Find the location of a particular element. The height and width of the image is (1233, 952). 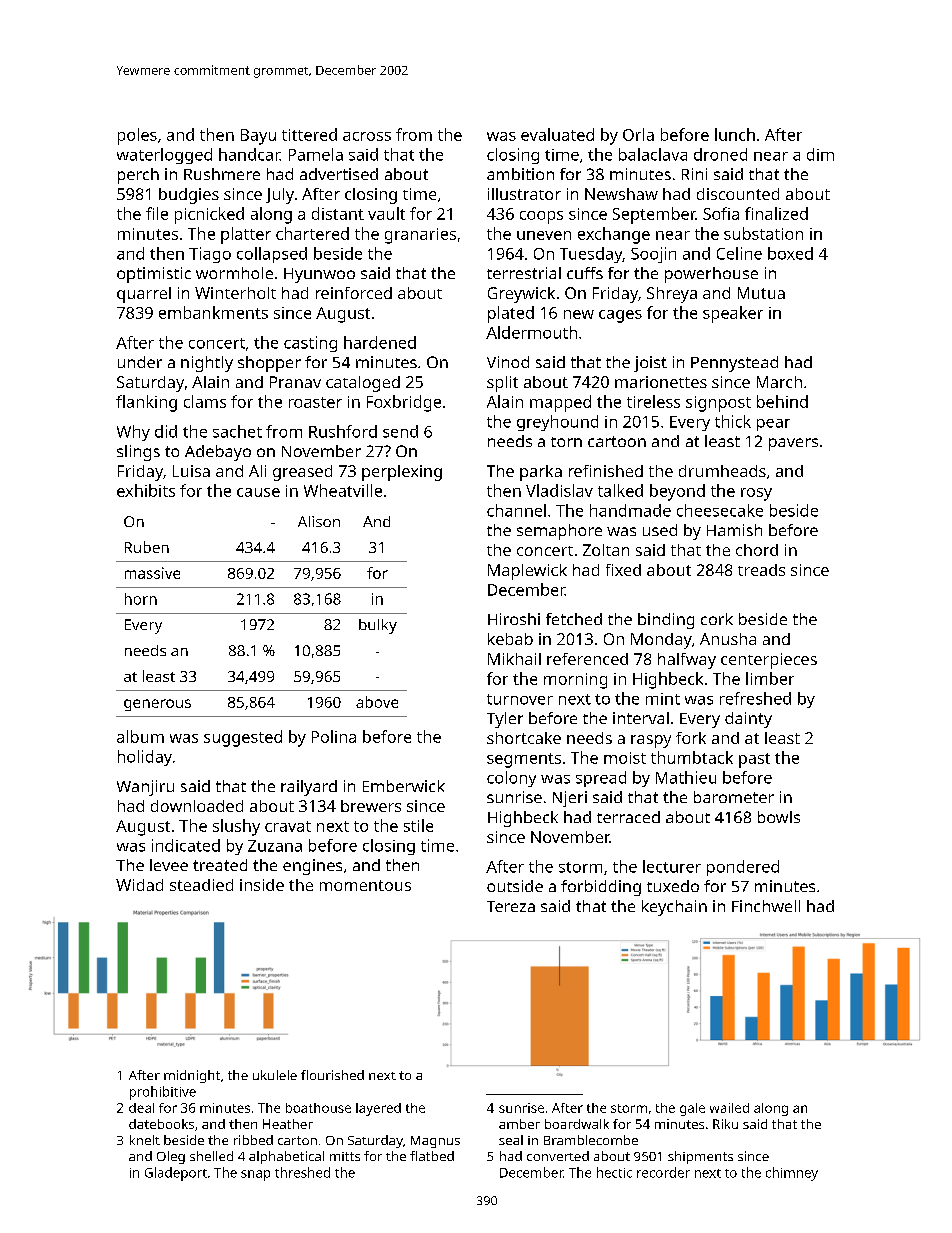

steadied is located at coordinates (201, 885).
